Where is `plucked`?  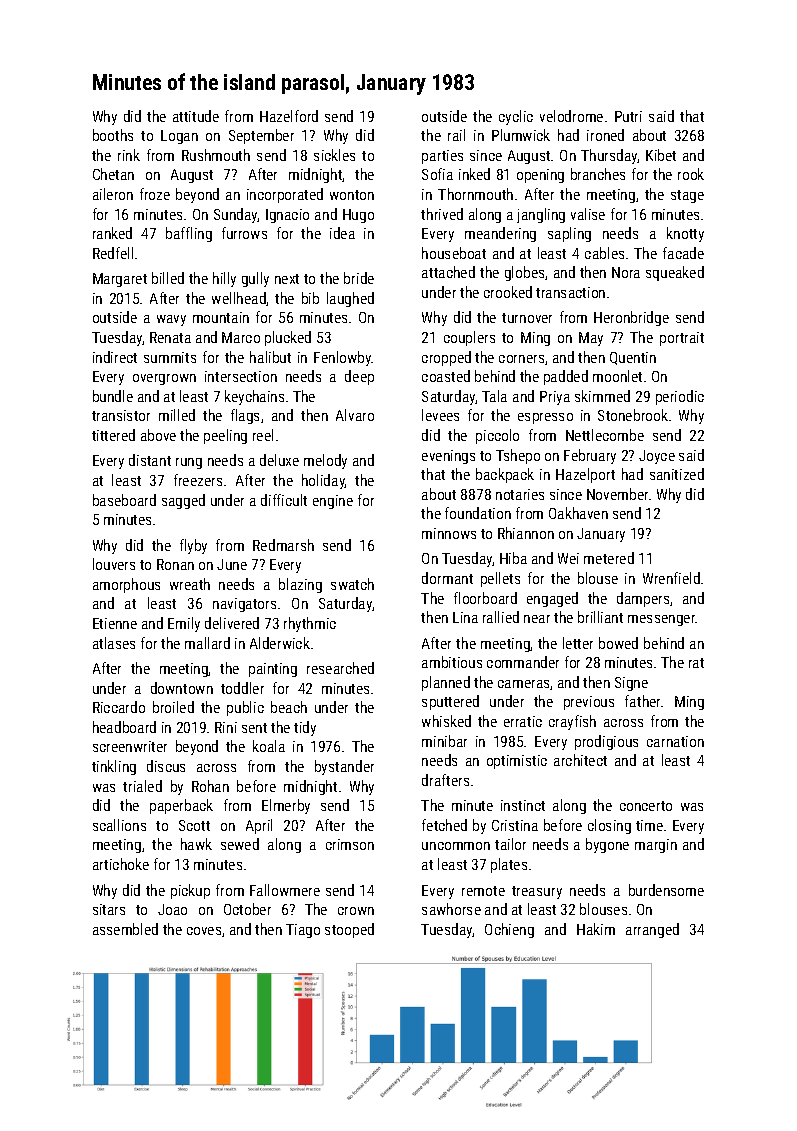 plucked is located at coordinates (288, 338).
